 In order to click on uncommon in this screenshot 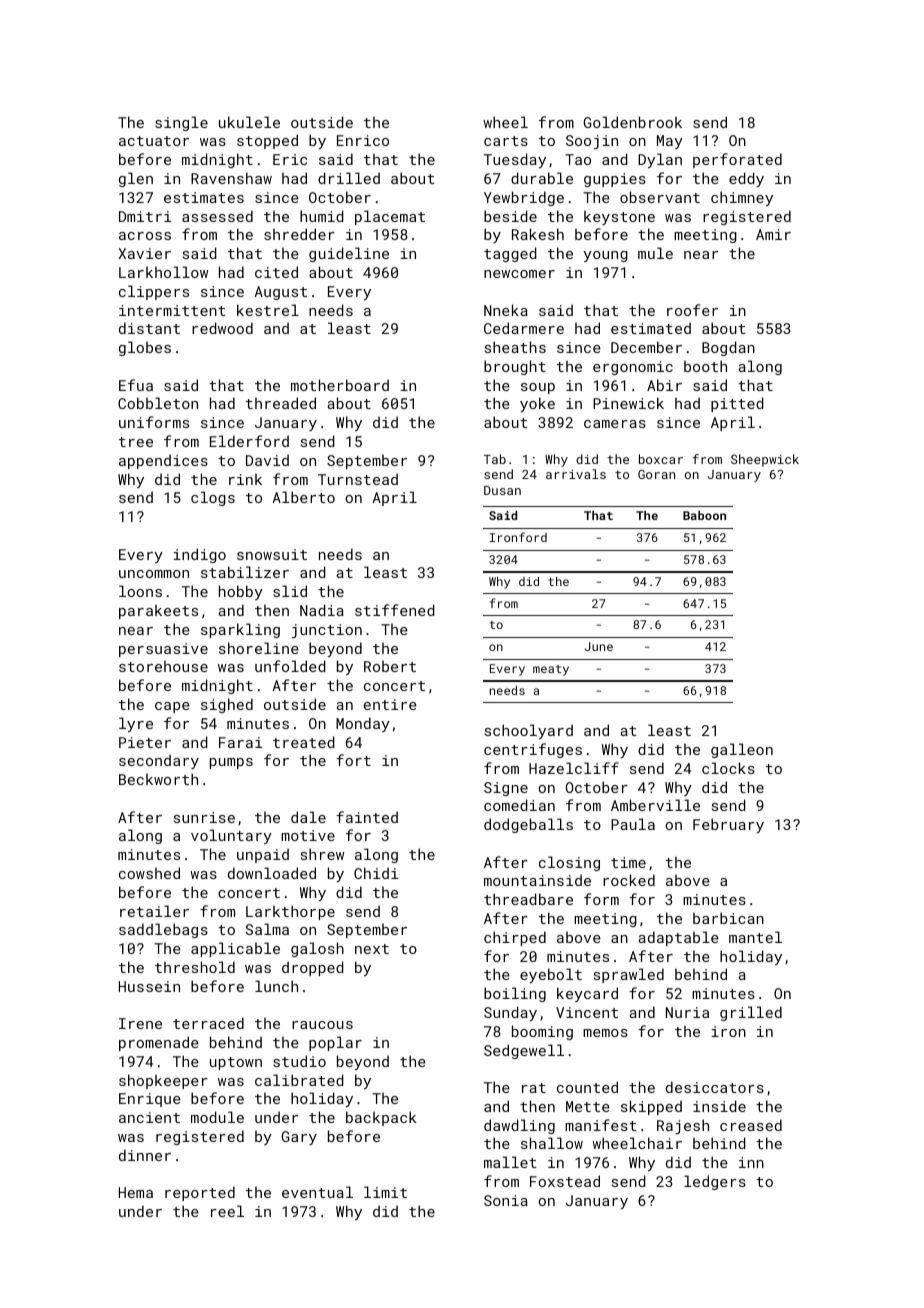, I will do `click(154, 574)`.
